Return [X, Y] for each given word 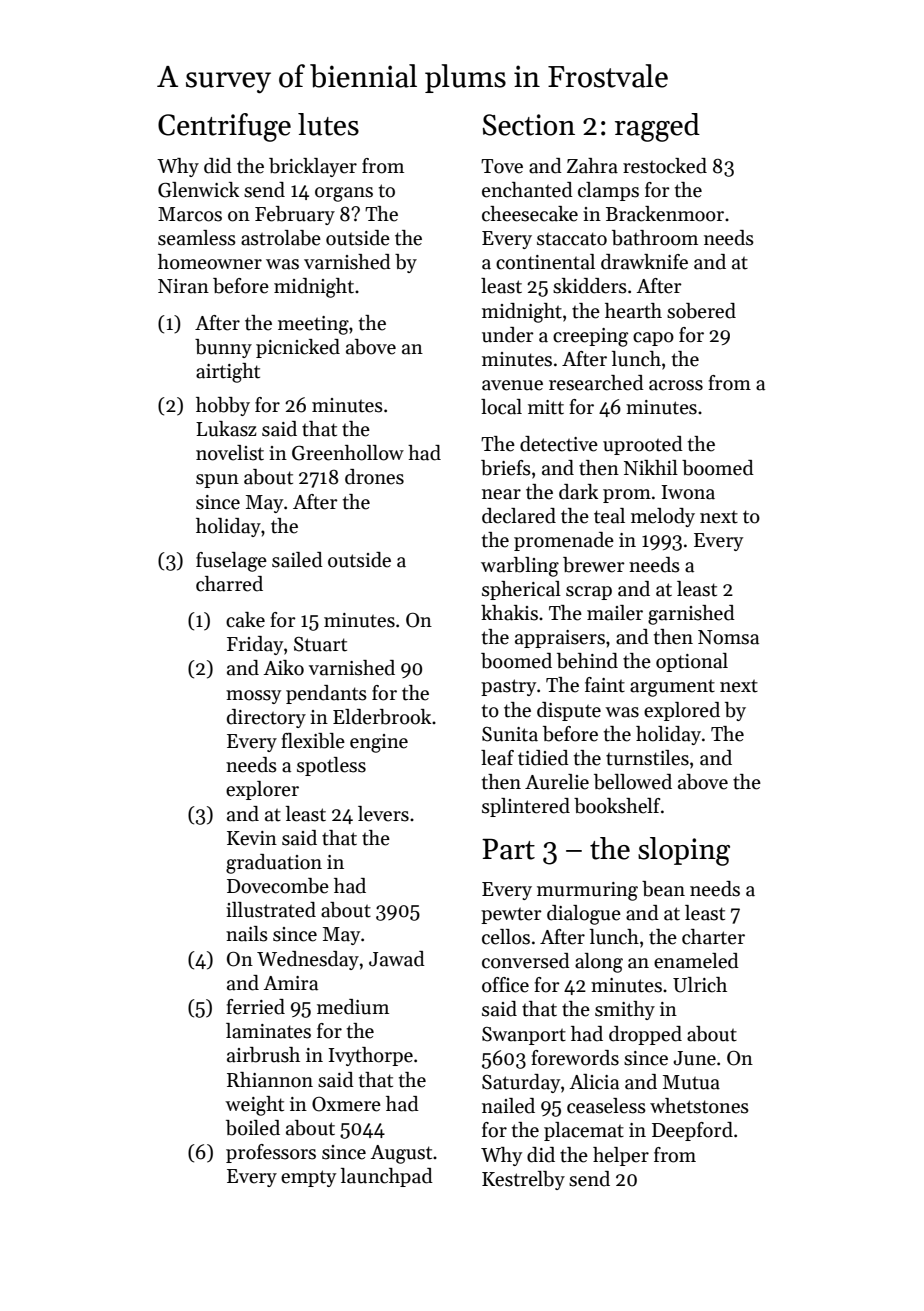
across [676, 385]
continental [545, 262]
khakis [509, 613]
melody [663, 517]
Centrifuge [224, 127]
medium [353, 1007]
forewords [575, 1058]
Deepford [692, 1131]
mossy [253, 697]
